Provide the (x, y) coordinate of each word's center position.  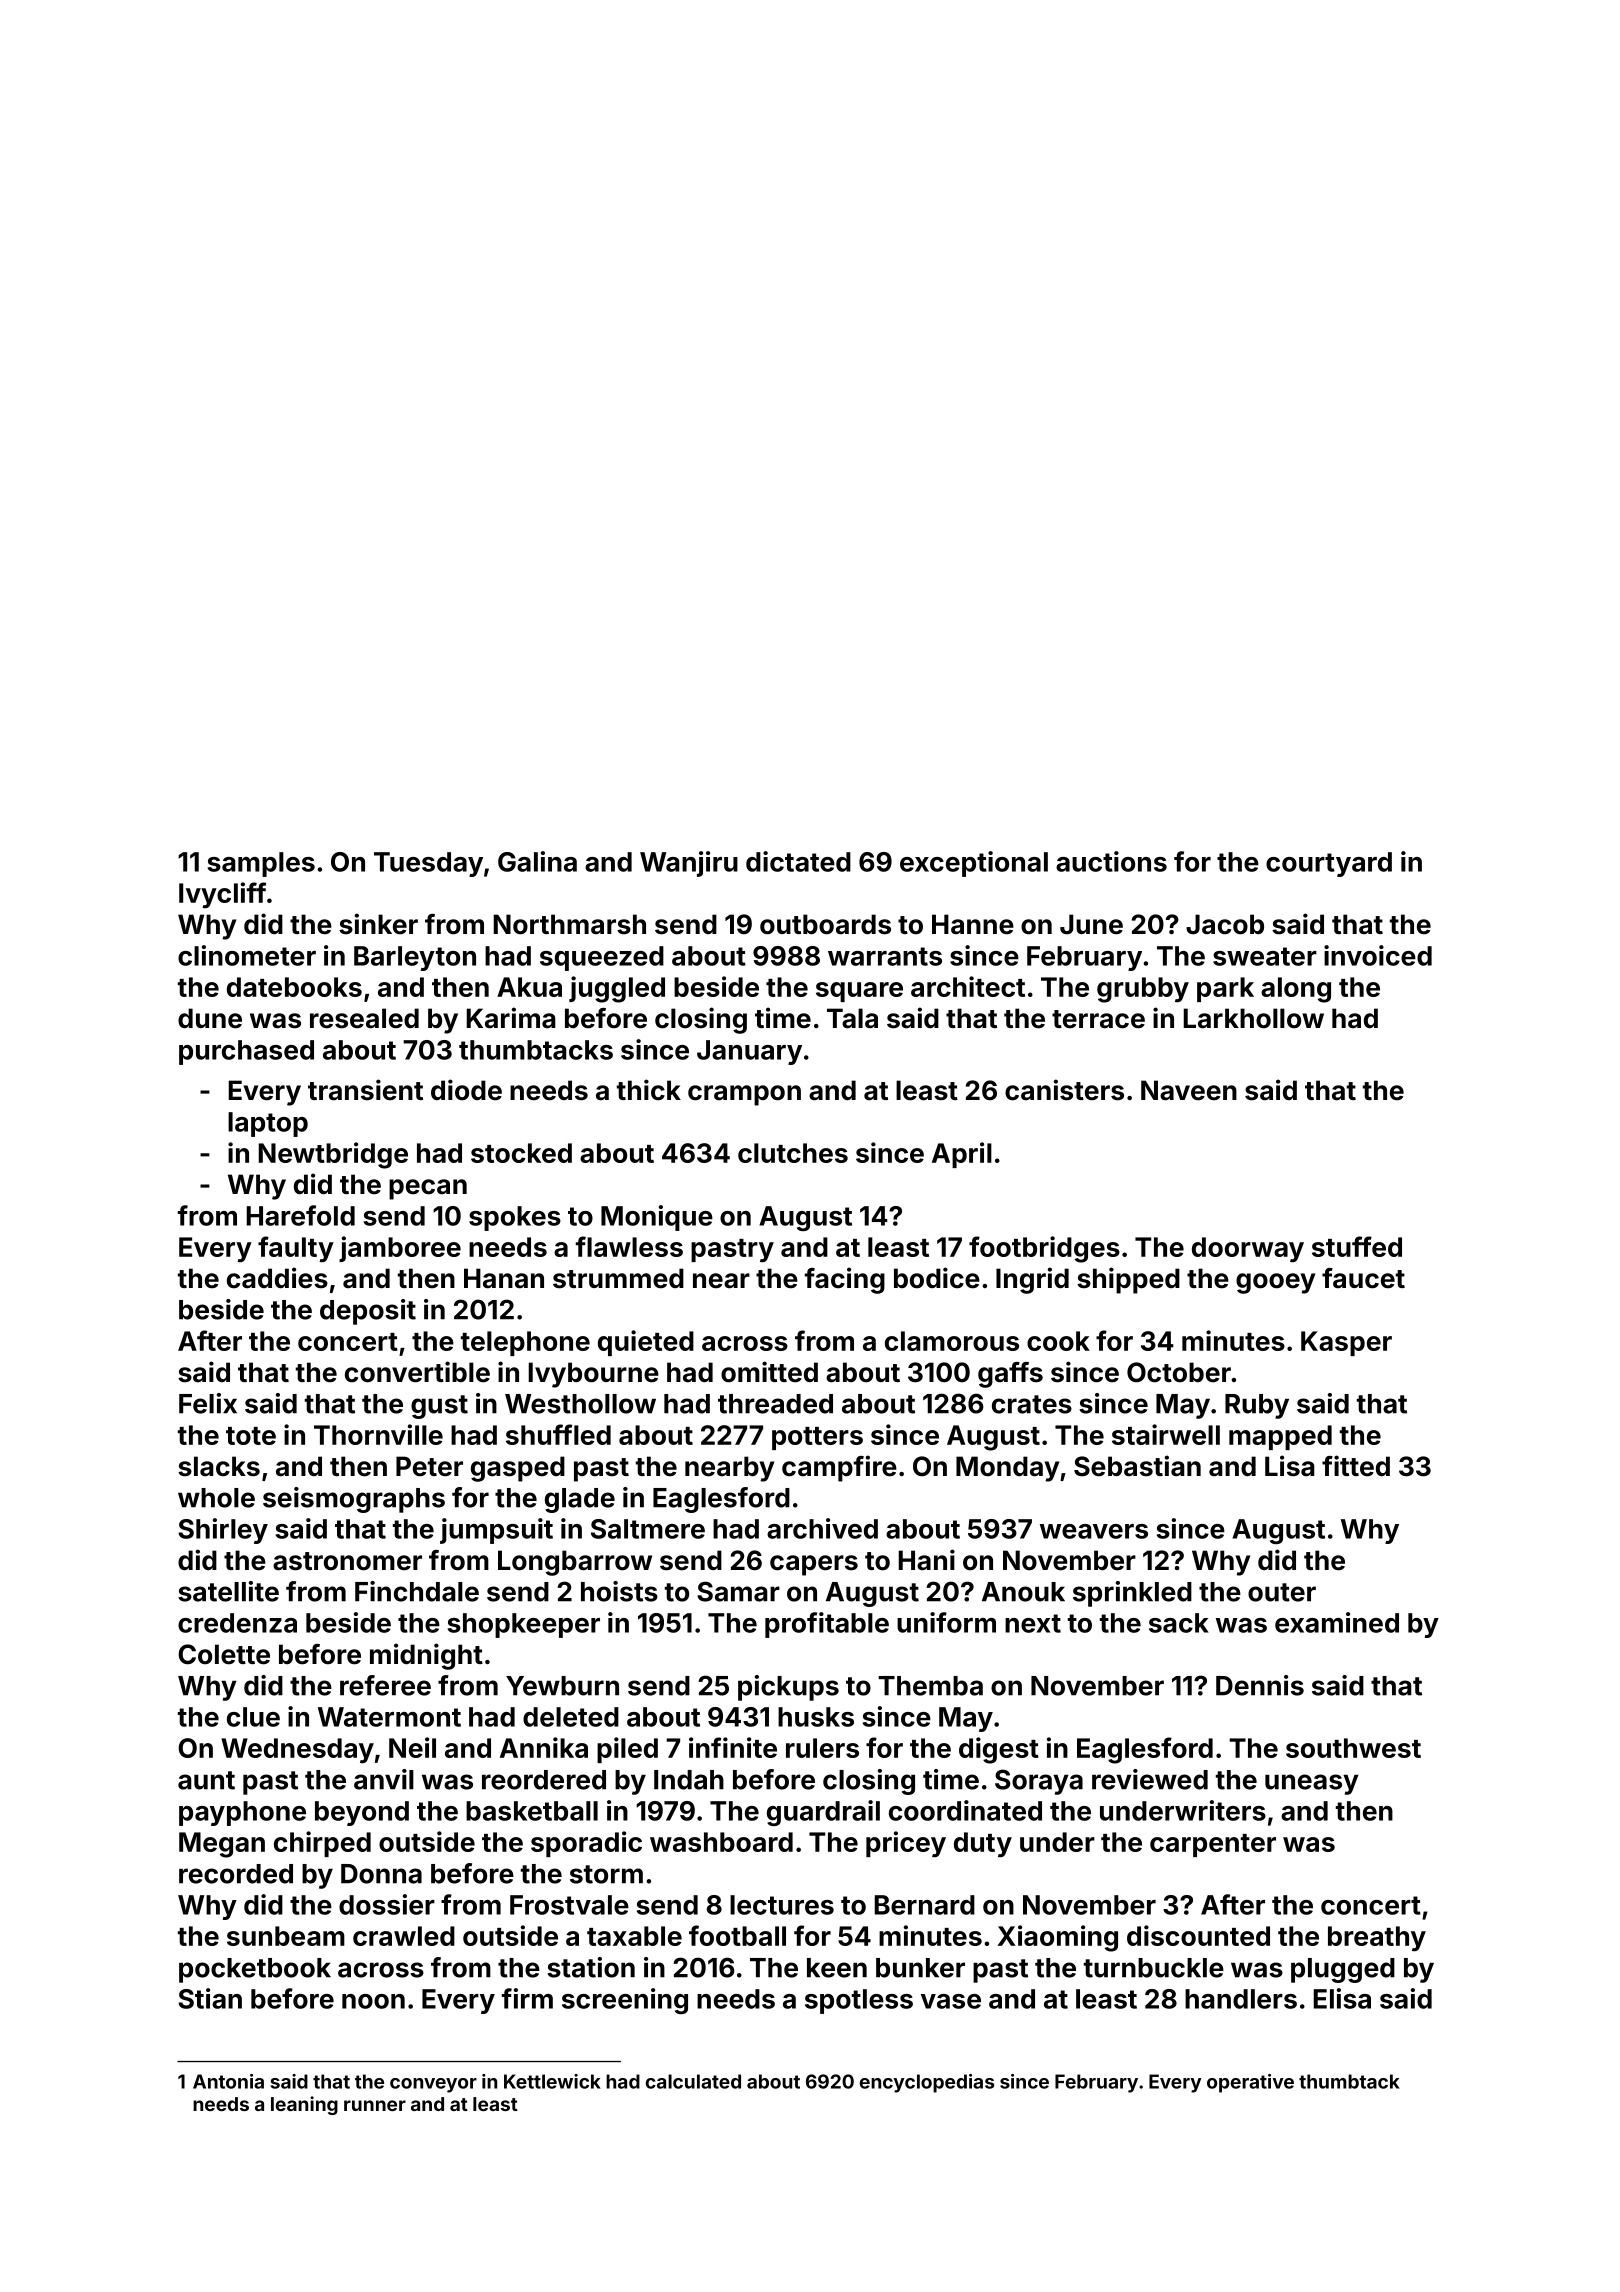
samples (261, 864)
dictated (798, 861)
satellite (228, 1591)
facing (845, 1280)
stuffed (1357, 1246)
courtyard (1329, 864)
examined (1337, 1622)
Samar (738, 1591)
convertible (417, 1372)
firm (527, 1998)
